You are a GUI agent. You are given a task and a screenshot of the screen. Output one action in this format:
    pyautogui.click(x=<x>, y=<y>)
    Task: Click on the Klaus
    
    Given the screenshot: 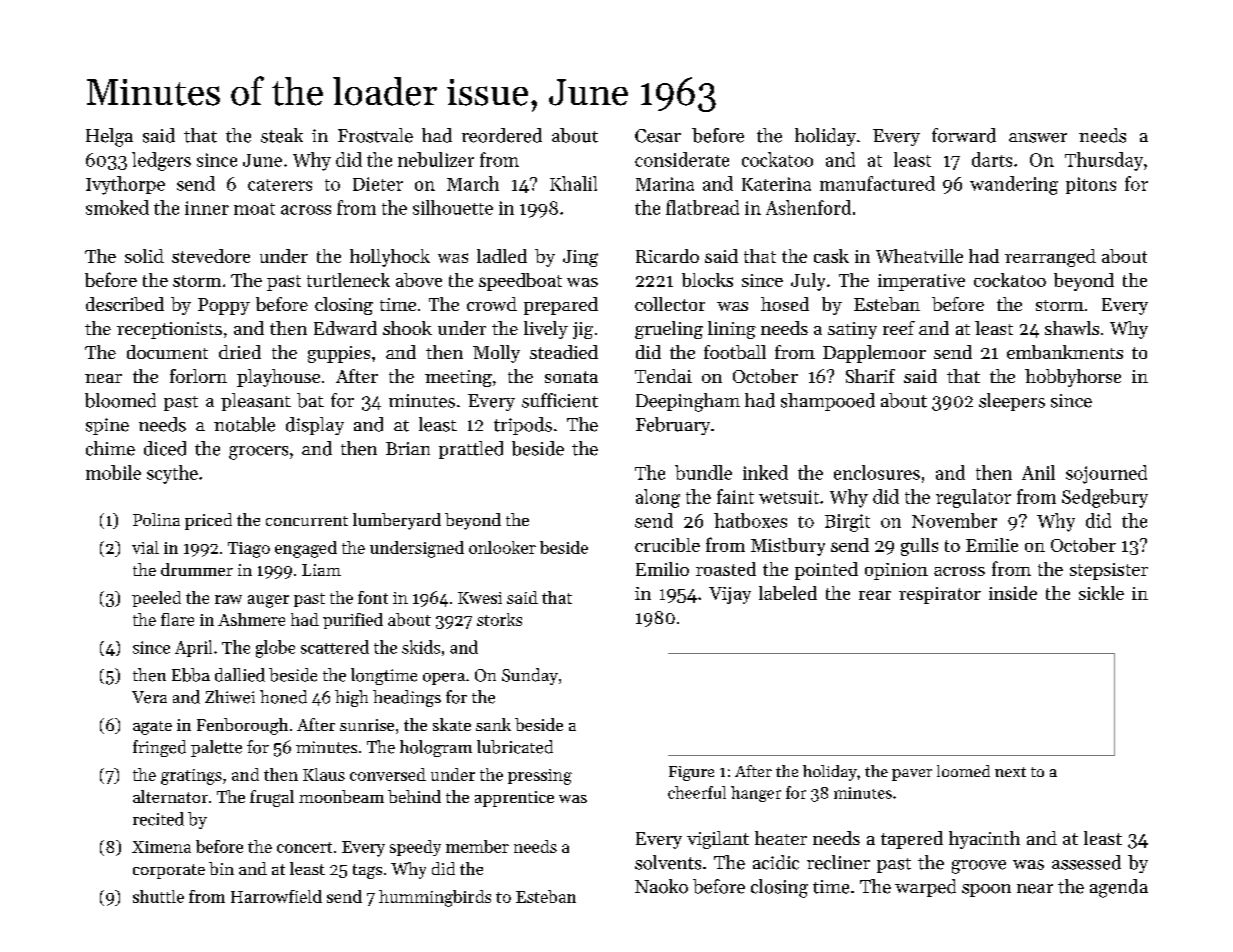 What is the action you would take?
    pyautogui.click(x=324, y=774)
